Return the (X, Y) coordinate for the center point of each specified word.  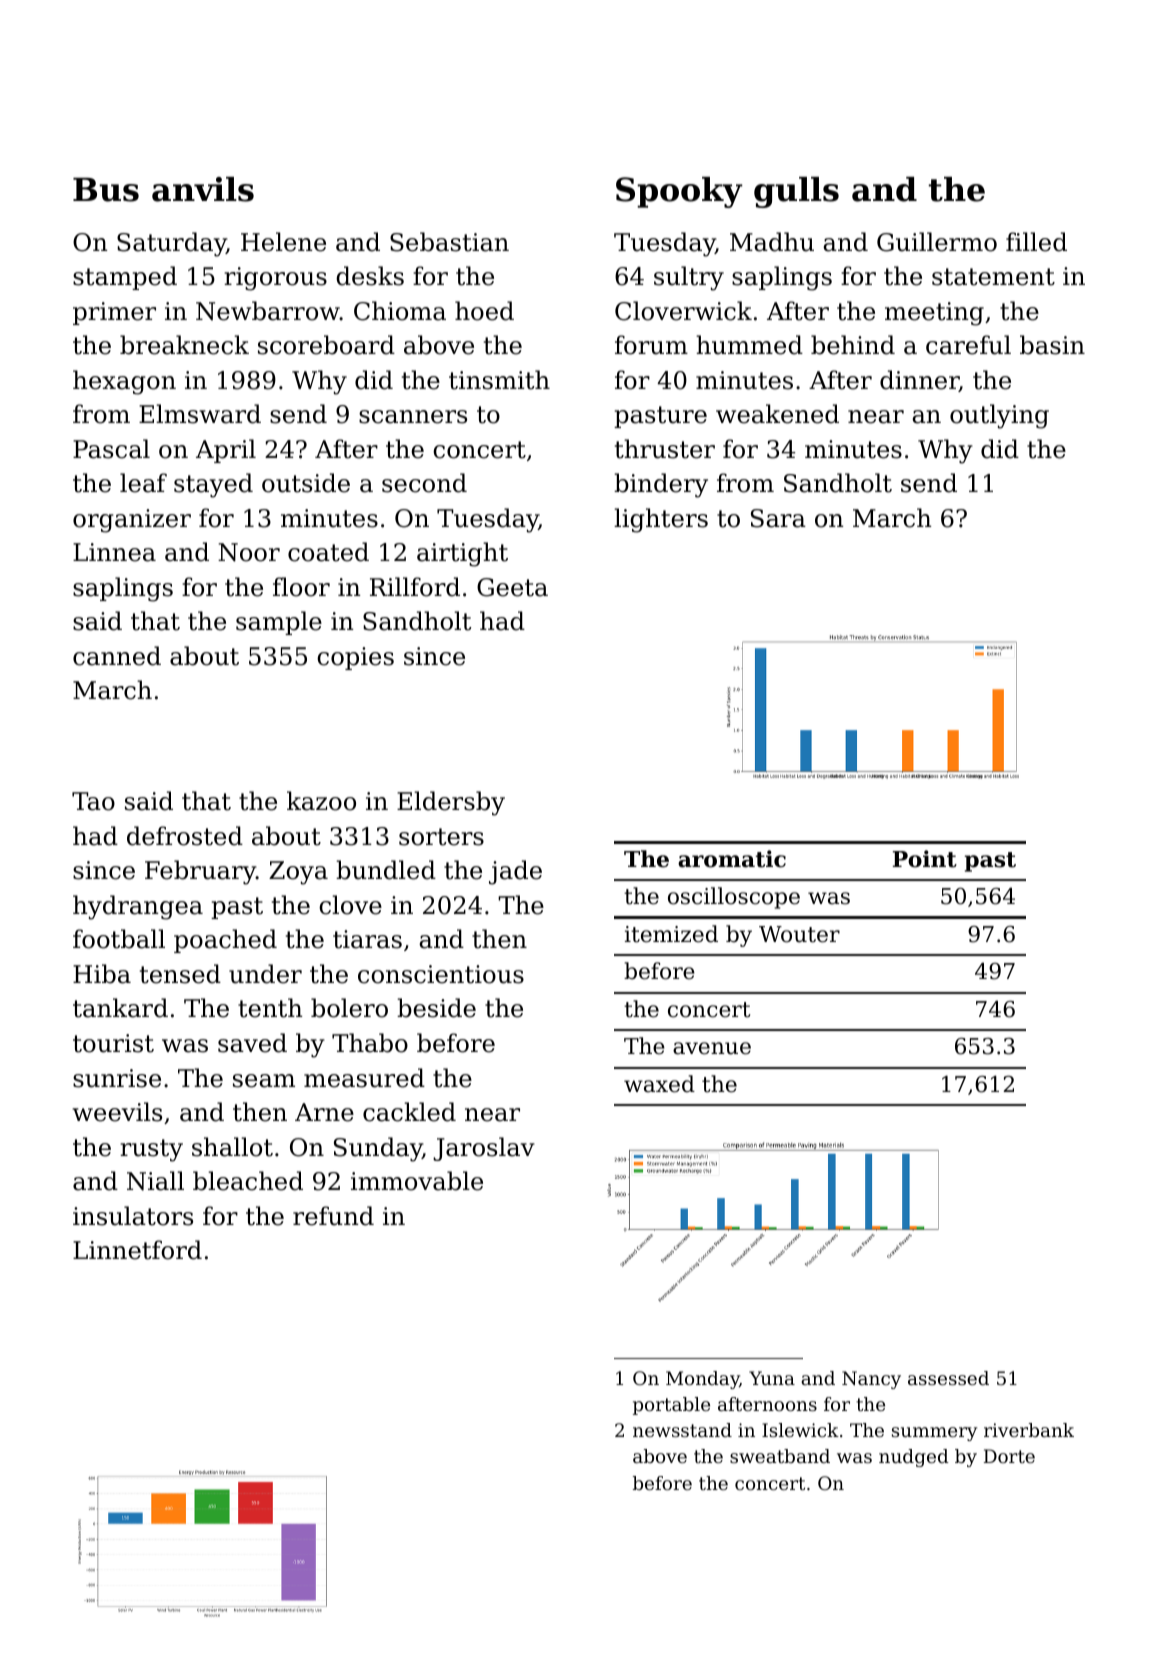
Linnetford (137, 1250)
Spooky (679, 192)
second (424, 483)
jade (515, 872)
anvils (203, 189)
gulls (796, 192)
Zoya (298, 873)
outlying (999, 416)
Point (925, 859)
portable (671, 1406)
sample (279, 623)
